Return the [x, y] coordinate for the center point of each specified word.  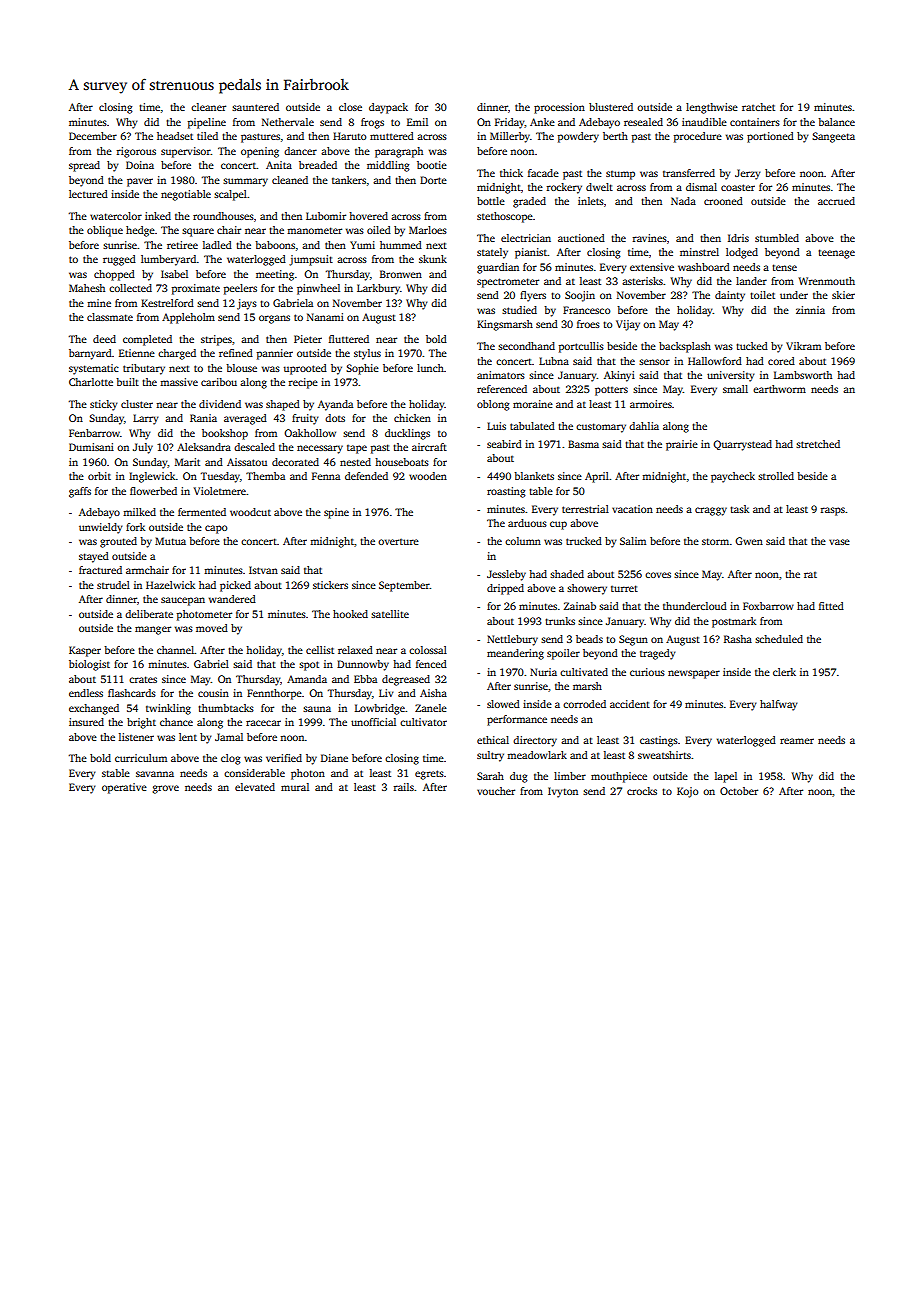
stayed [94, 557]
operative [124, 788]
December [93, 136]
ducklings [407, 434]
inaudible [704, 122]
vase [839, 542]
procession [559, 108]
